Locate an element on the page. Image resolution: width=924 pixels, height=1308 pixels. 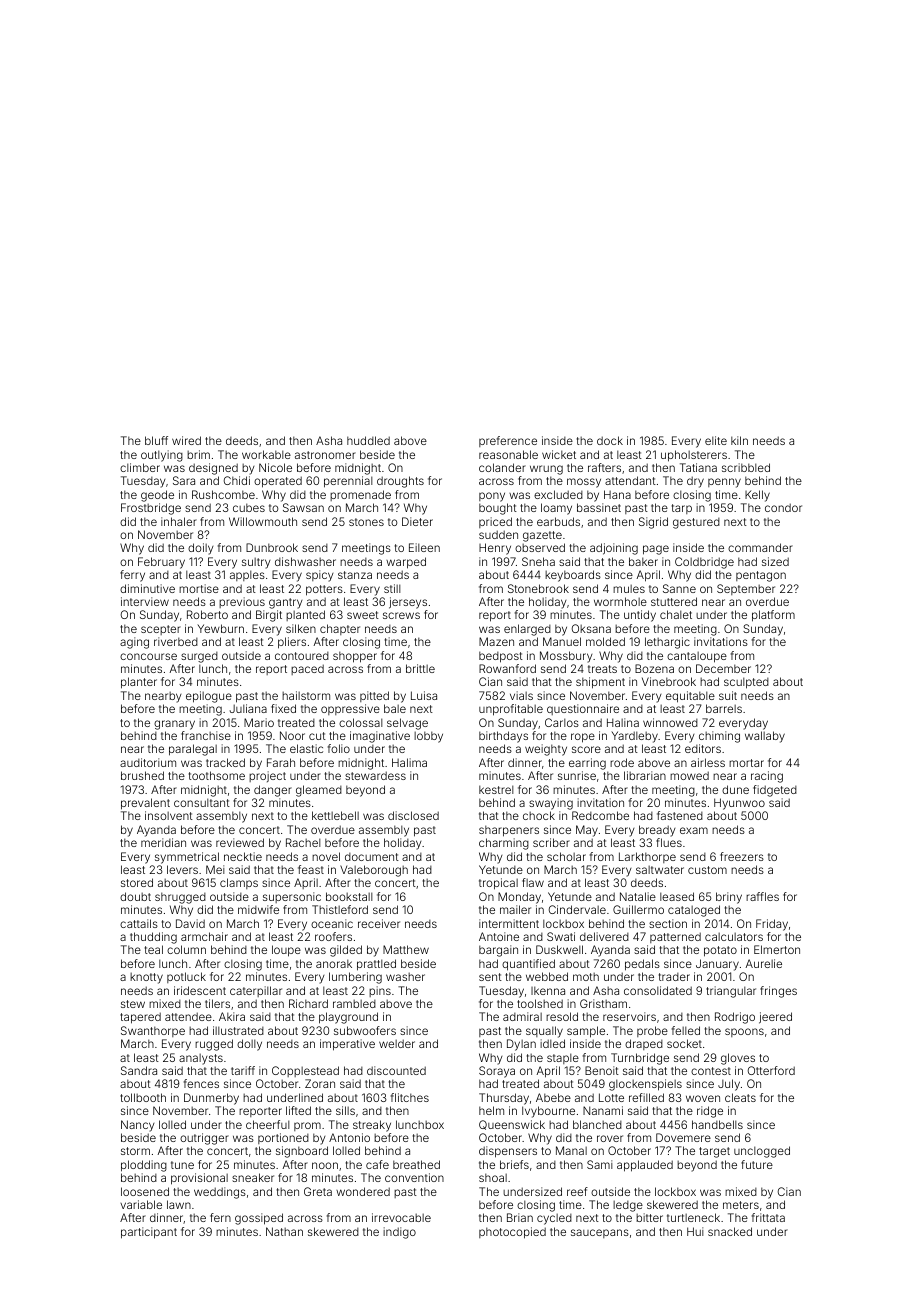
Chidi is located at coordinates (237, 480).
